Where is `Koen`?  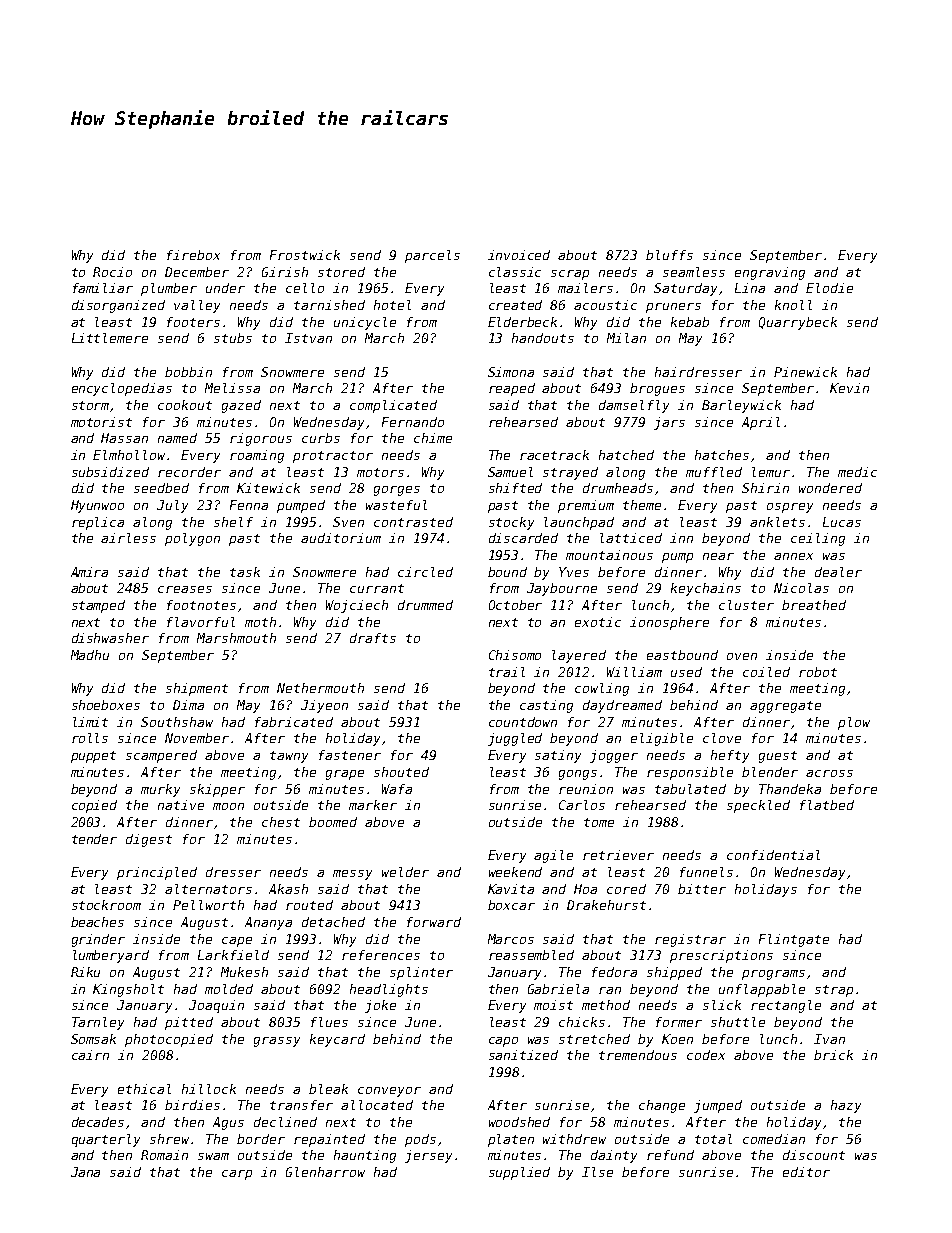 Koen is located at coordinates (677, 1039).
